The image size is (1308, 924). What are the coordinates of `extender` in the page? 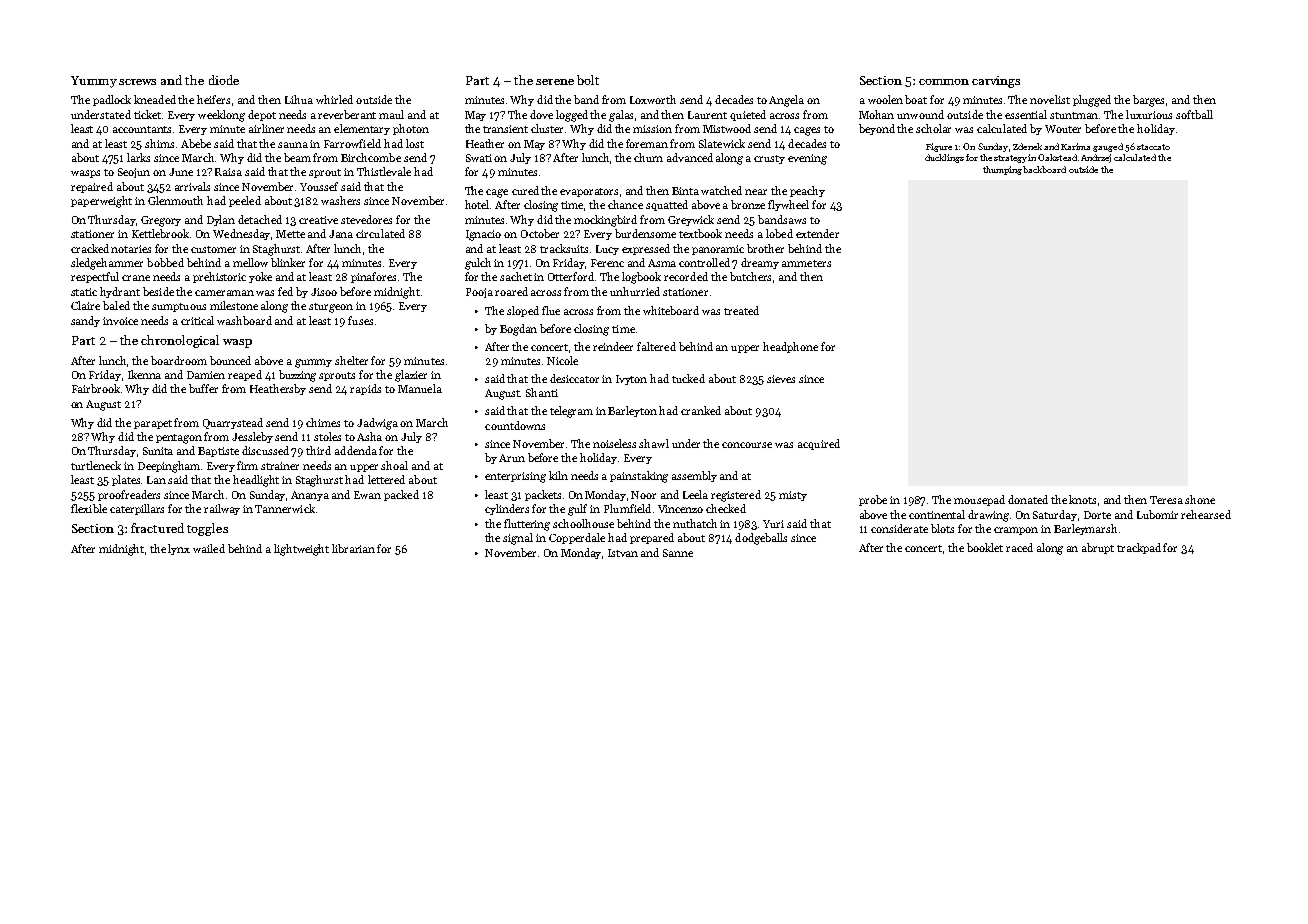 It's located at (817, 233).
